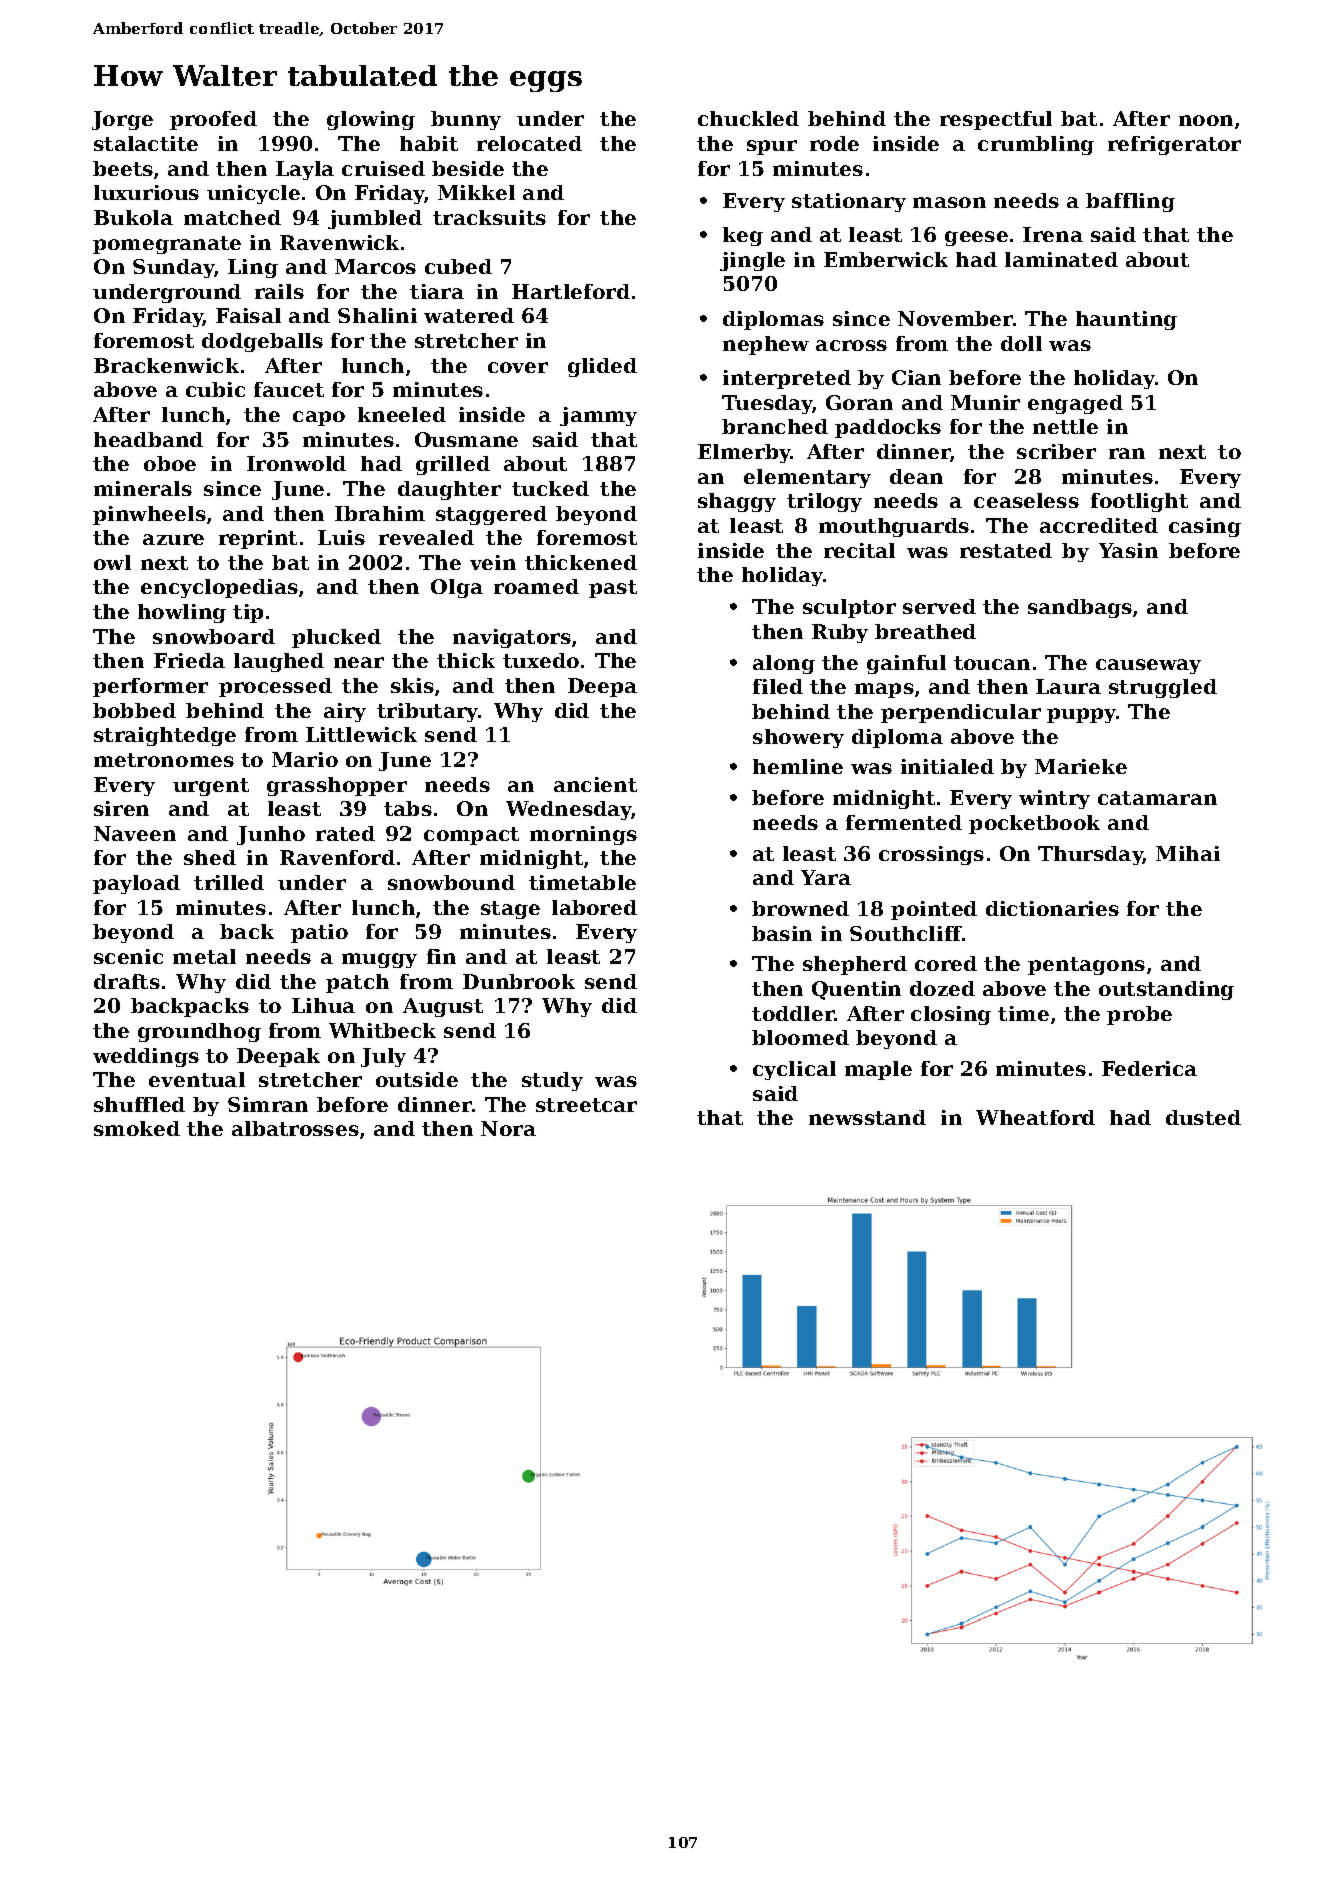  I want to click on engaged, so click(1075, 404).
